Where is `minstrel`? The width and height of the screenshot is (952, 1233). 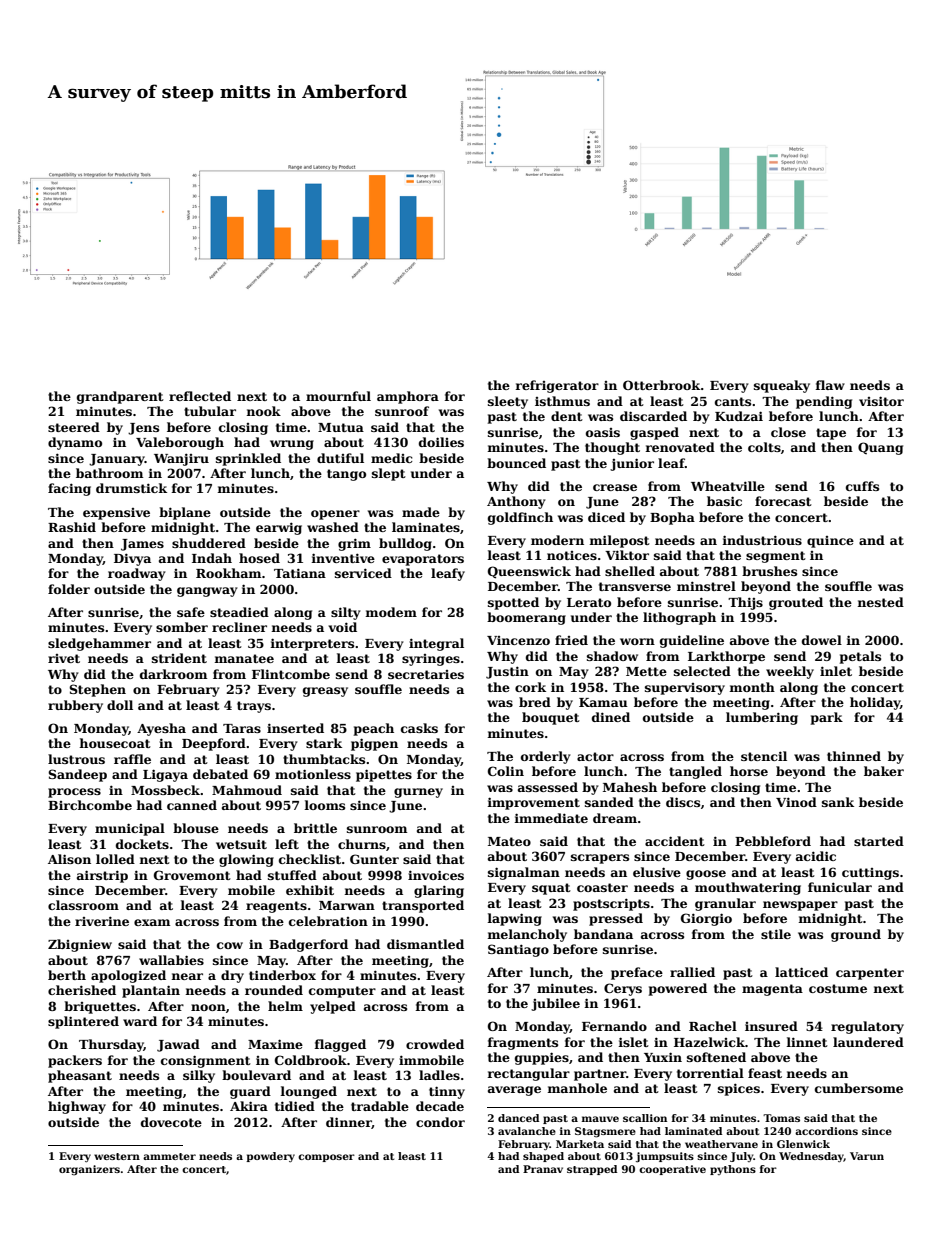 minstrel is located at coordinates (706, 586).
